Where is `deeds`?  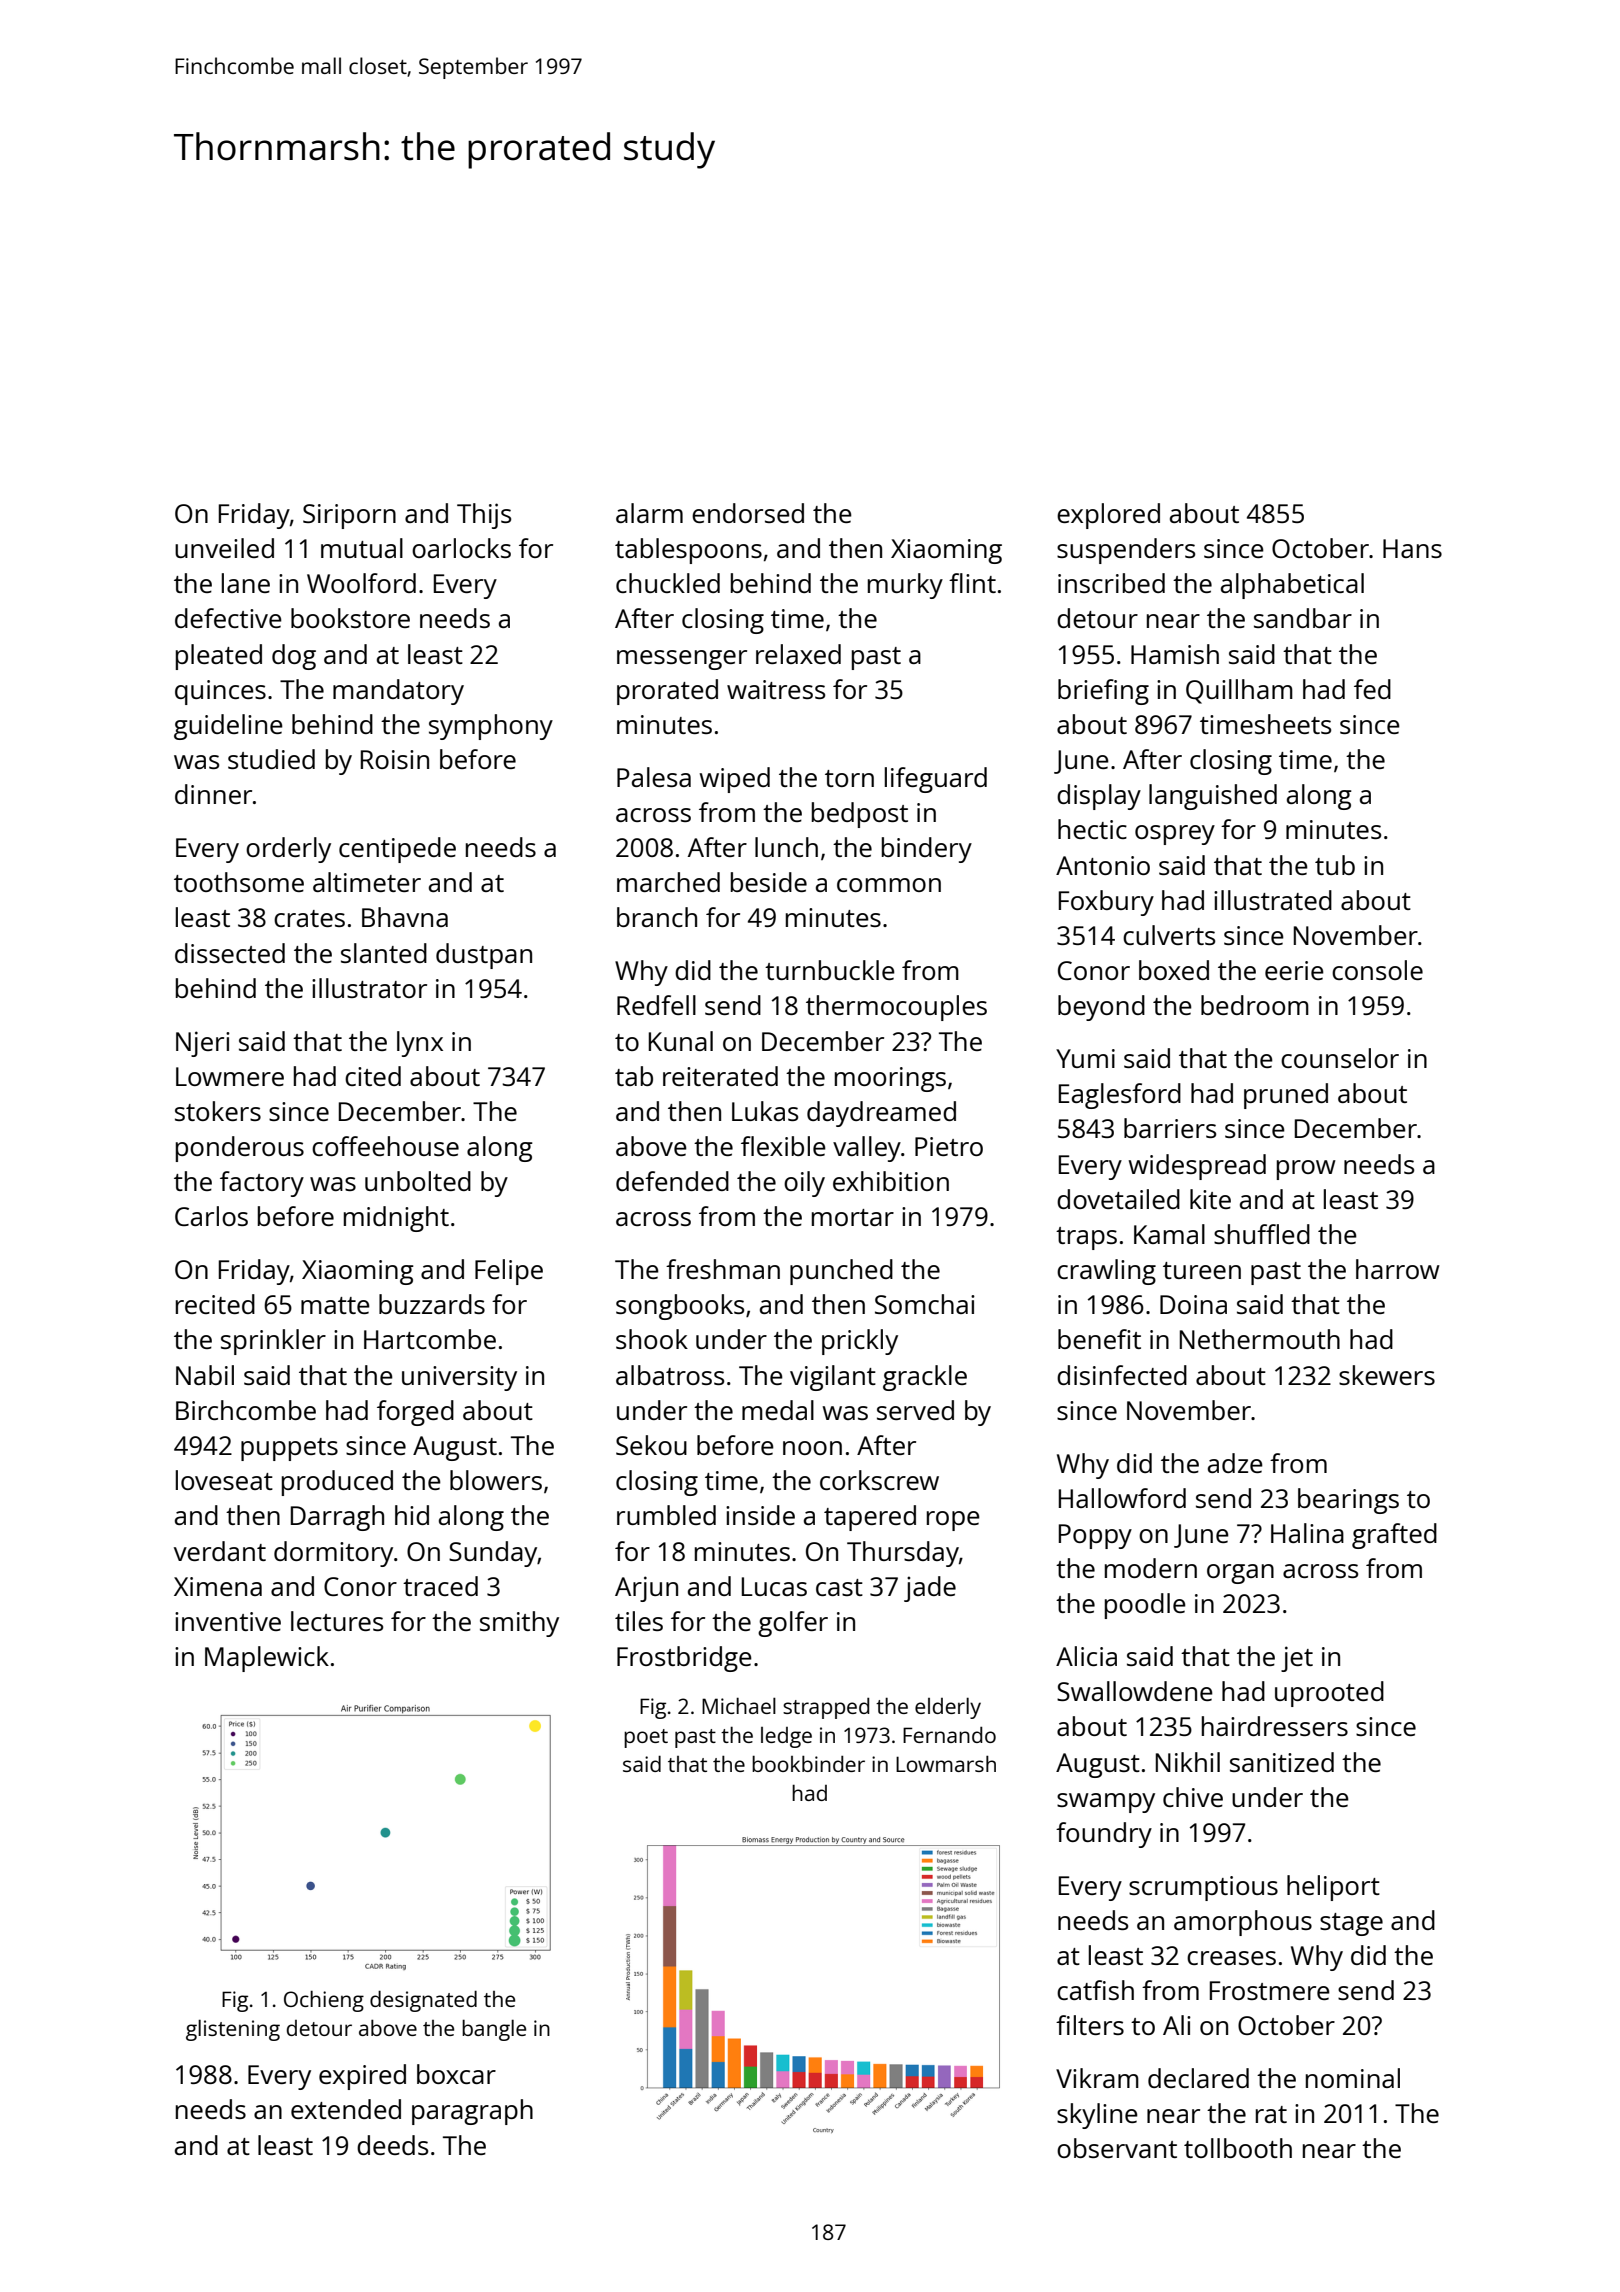 deeds is located at coordinates (392, 2145).
